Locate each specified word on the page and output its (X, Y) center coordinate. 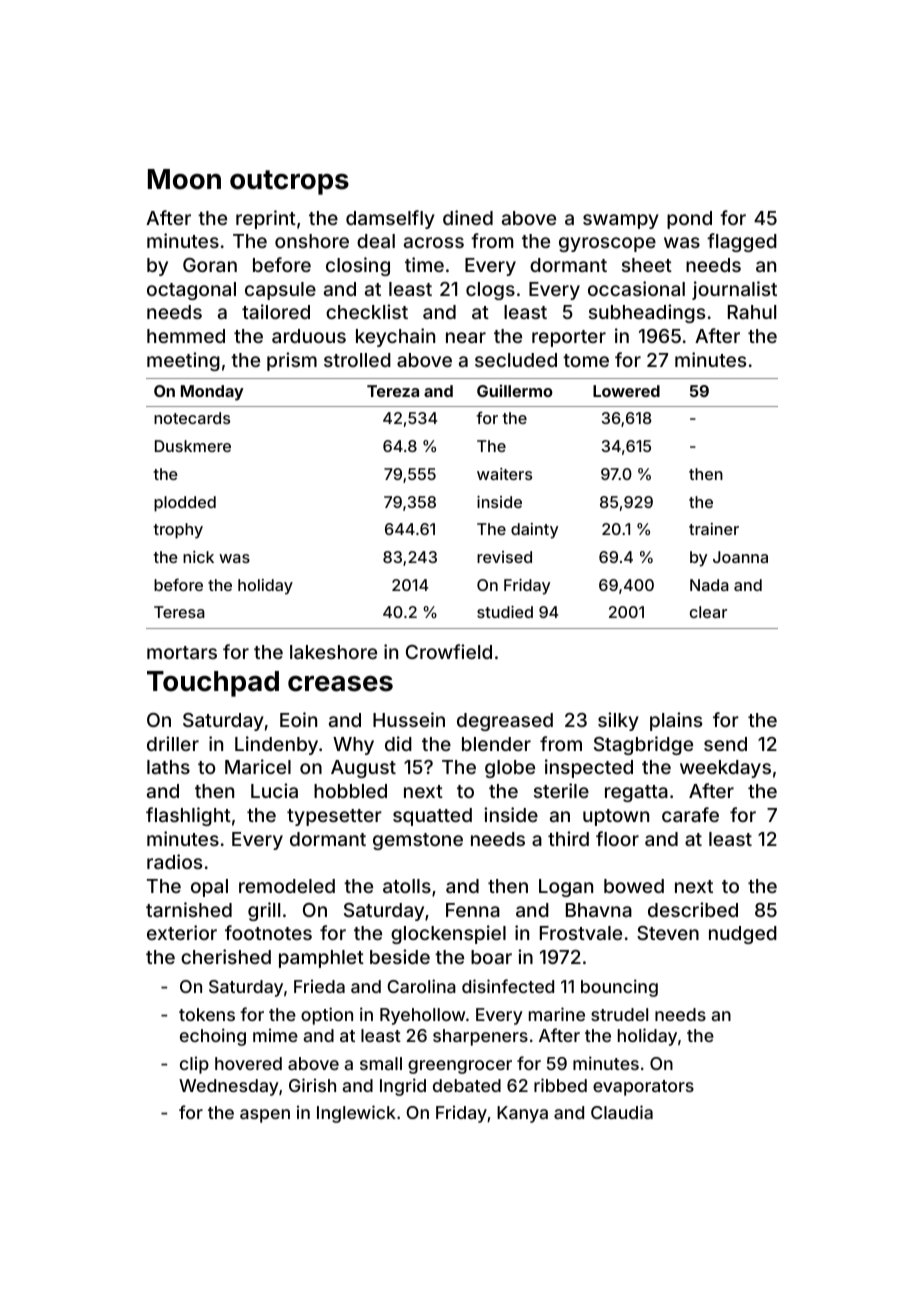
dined (468, 217)
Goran (210, 265)
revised (504, 557)
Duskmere (193, 446)
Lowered (626, 391)
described (693, 909)
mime (275, 1035)
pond (689, 220)
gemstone (418, 841)
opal (209, 888)
